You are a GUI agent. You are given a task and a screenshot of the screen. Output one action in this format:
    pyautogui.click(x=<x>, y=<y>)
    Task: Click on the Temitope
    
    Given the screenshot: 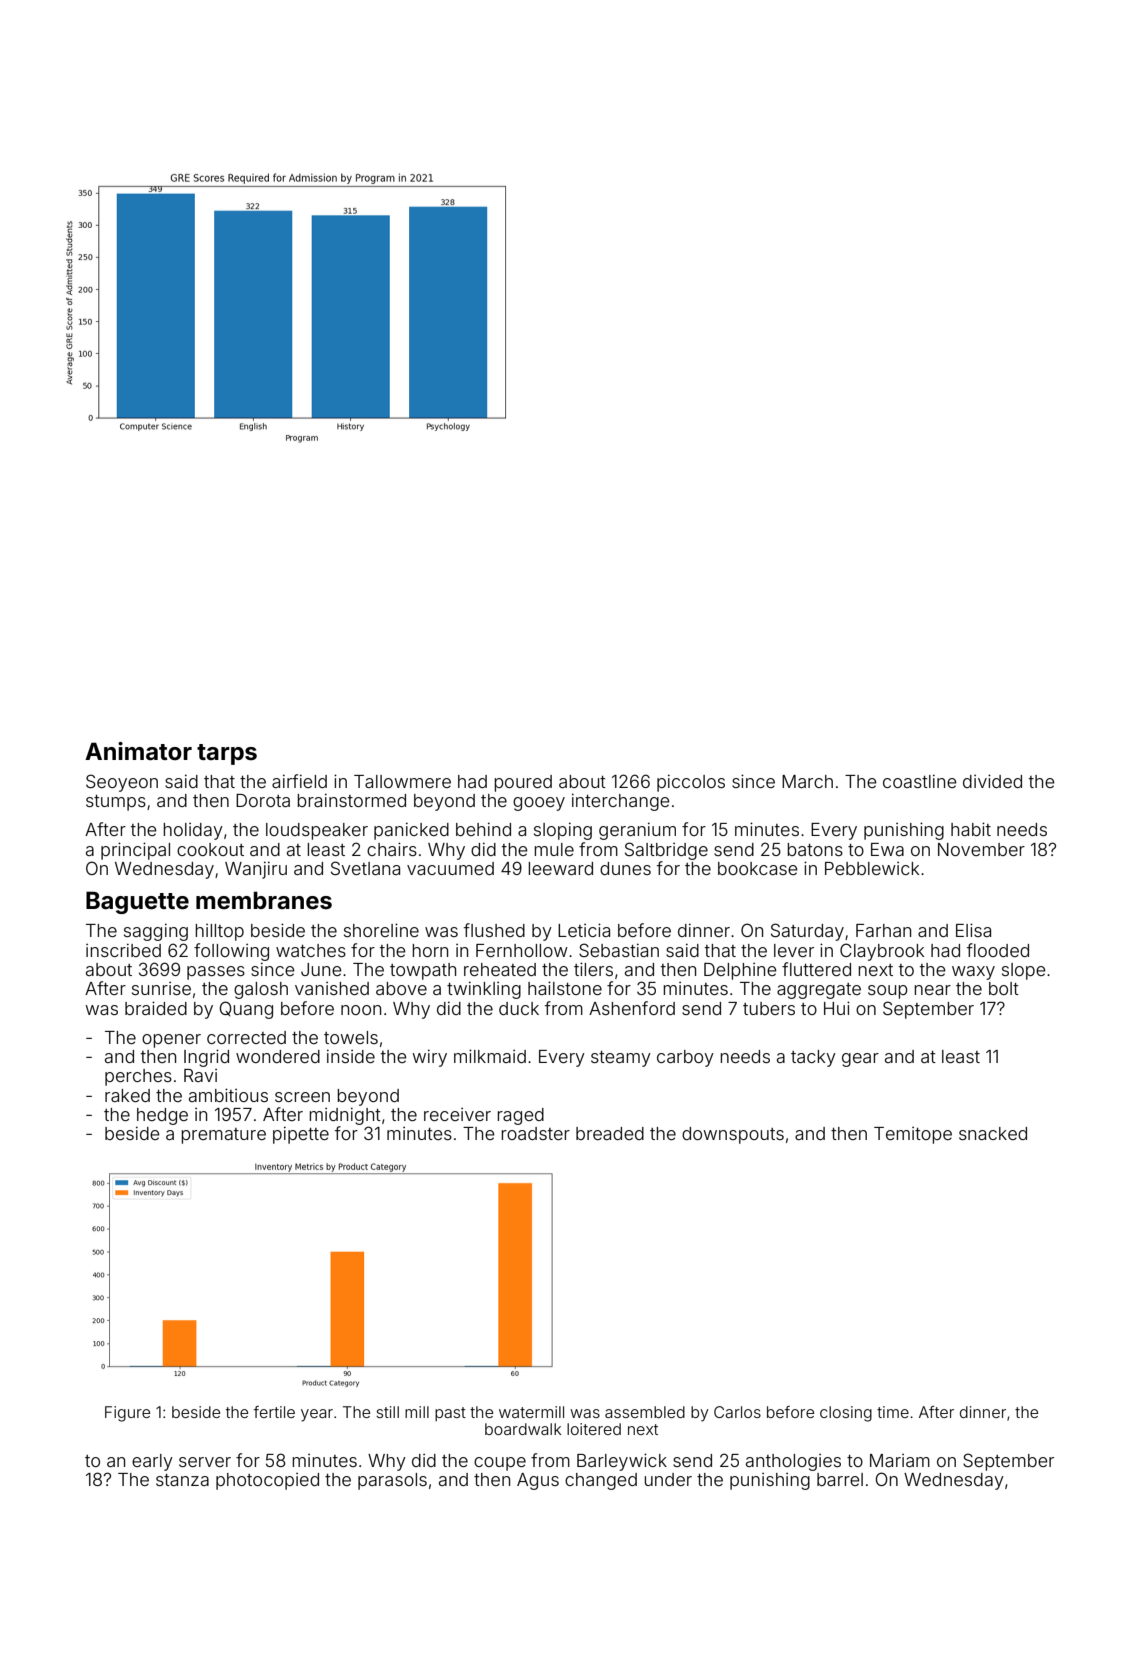 What is the action you would take?
    pyautogui.click(x=913, y=1135)
